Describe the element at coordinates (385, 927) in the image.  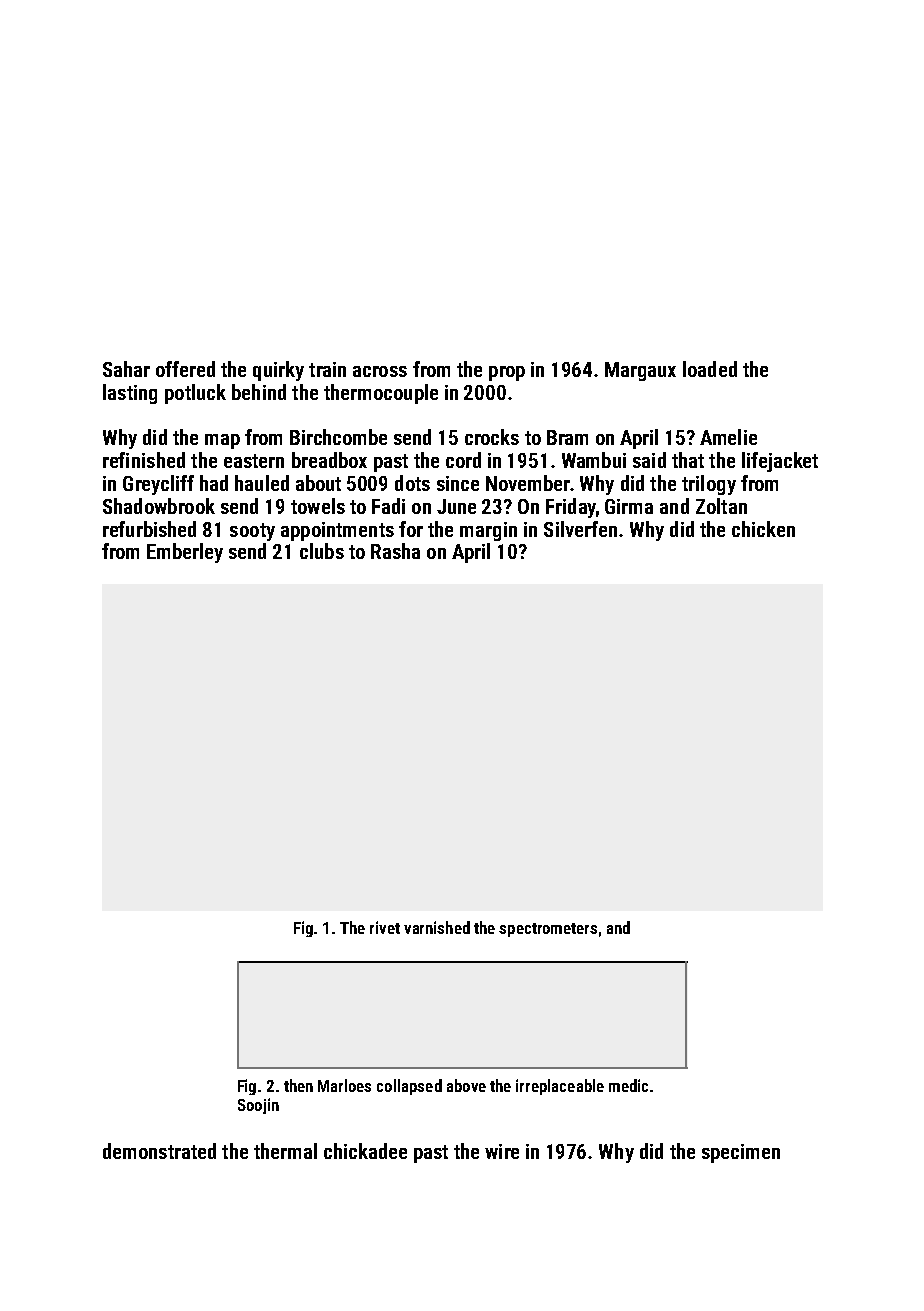
I see `rivet` at that location.
